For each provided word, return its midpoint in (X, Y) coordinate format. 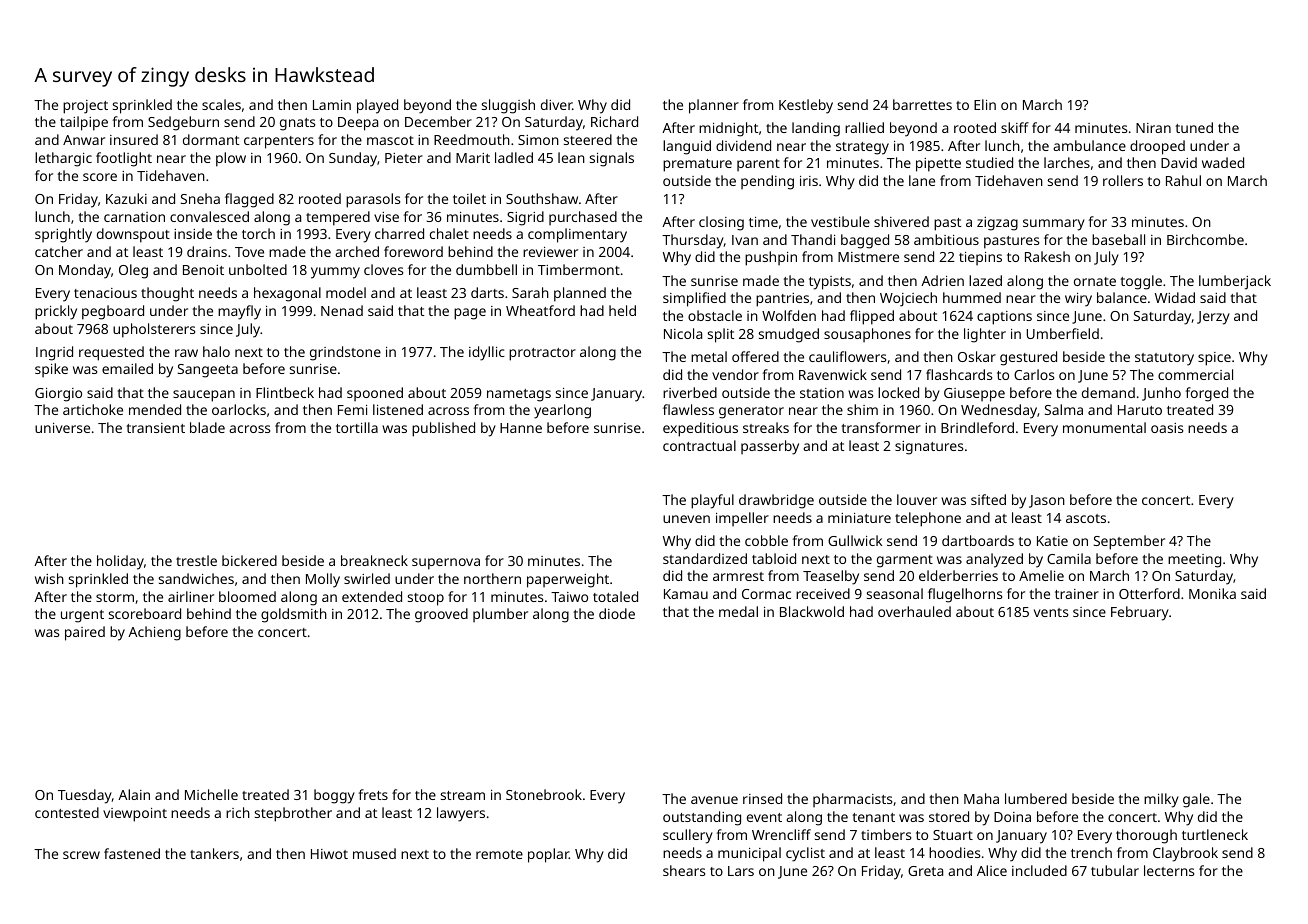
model (346, 292)
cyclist (805, 854)
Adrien (942, 280)
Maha (981, 798)
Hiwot (329, 854)
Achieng (154, 633)
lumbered (1036, 798)
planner (714, 106)
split (721, 335)
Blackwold (812, 611)
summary (1054, 225)
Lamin (332, 105)
